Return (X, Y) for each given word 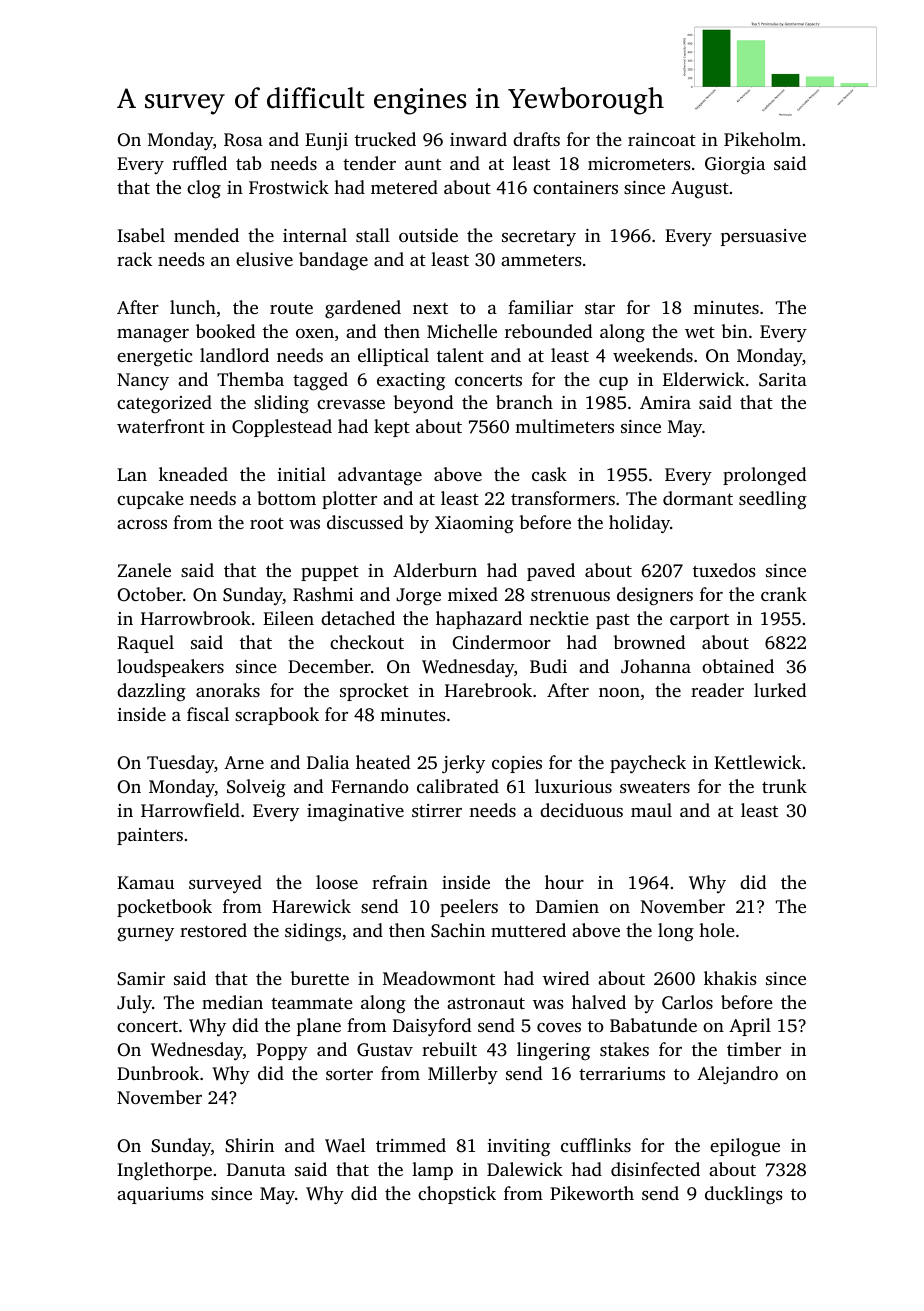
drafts (536, 139)
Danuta (256, 1169)
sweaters (655, 787)
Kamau (145, 882)
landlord (234, 355)
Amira (665, 402)
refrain (400, 882)
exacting (411, 381)
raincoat (662, 139)
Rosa (243, 140)
